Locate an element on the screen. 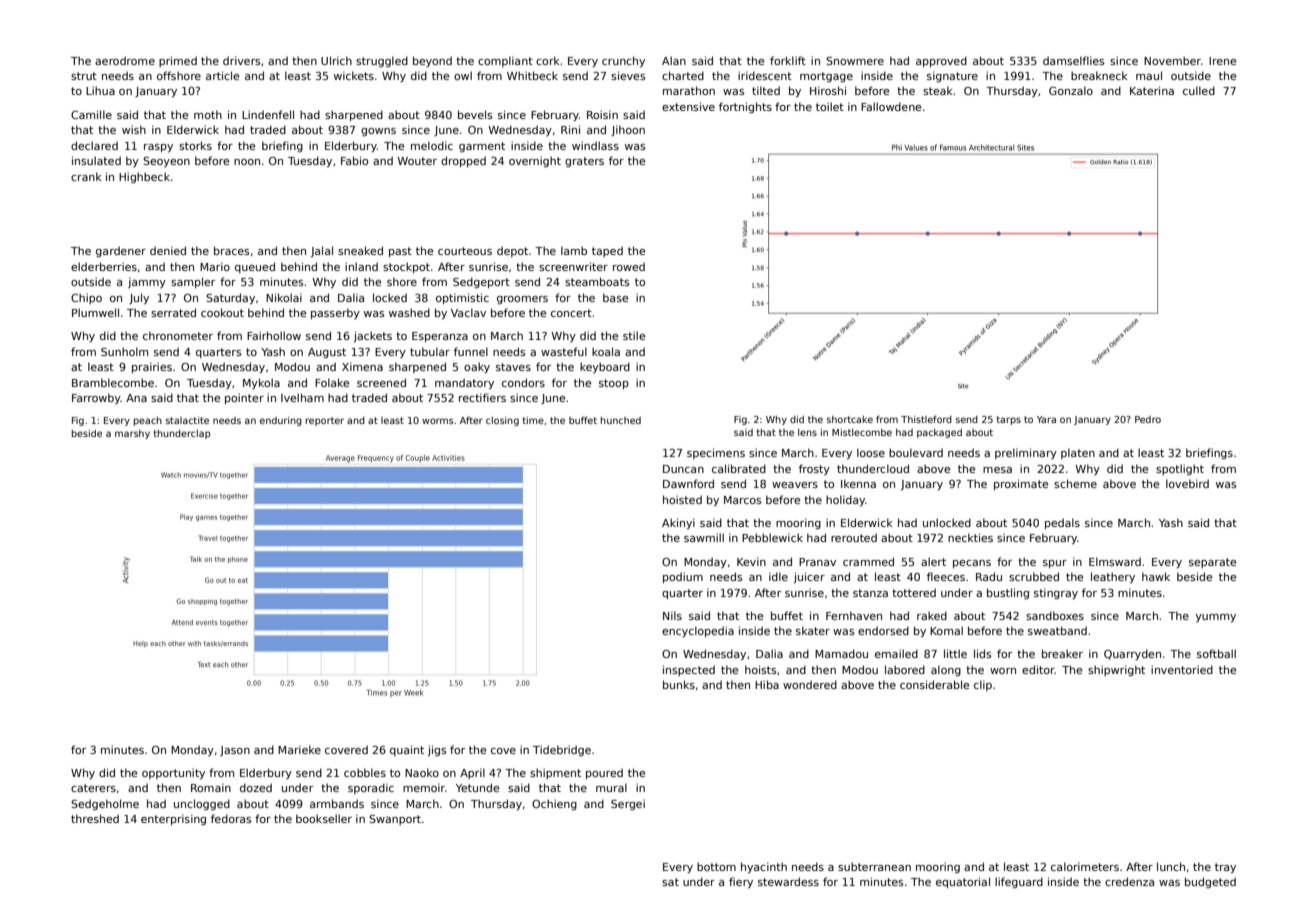  proximate is located at coordinates (1021, 484).
